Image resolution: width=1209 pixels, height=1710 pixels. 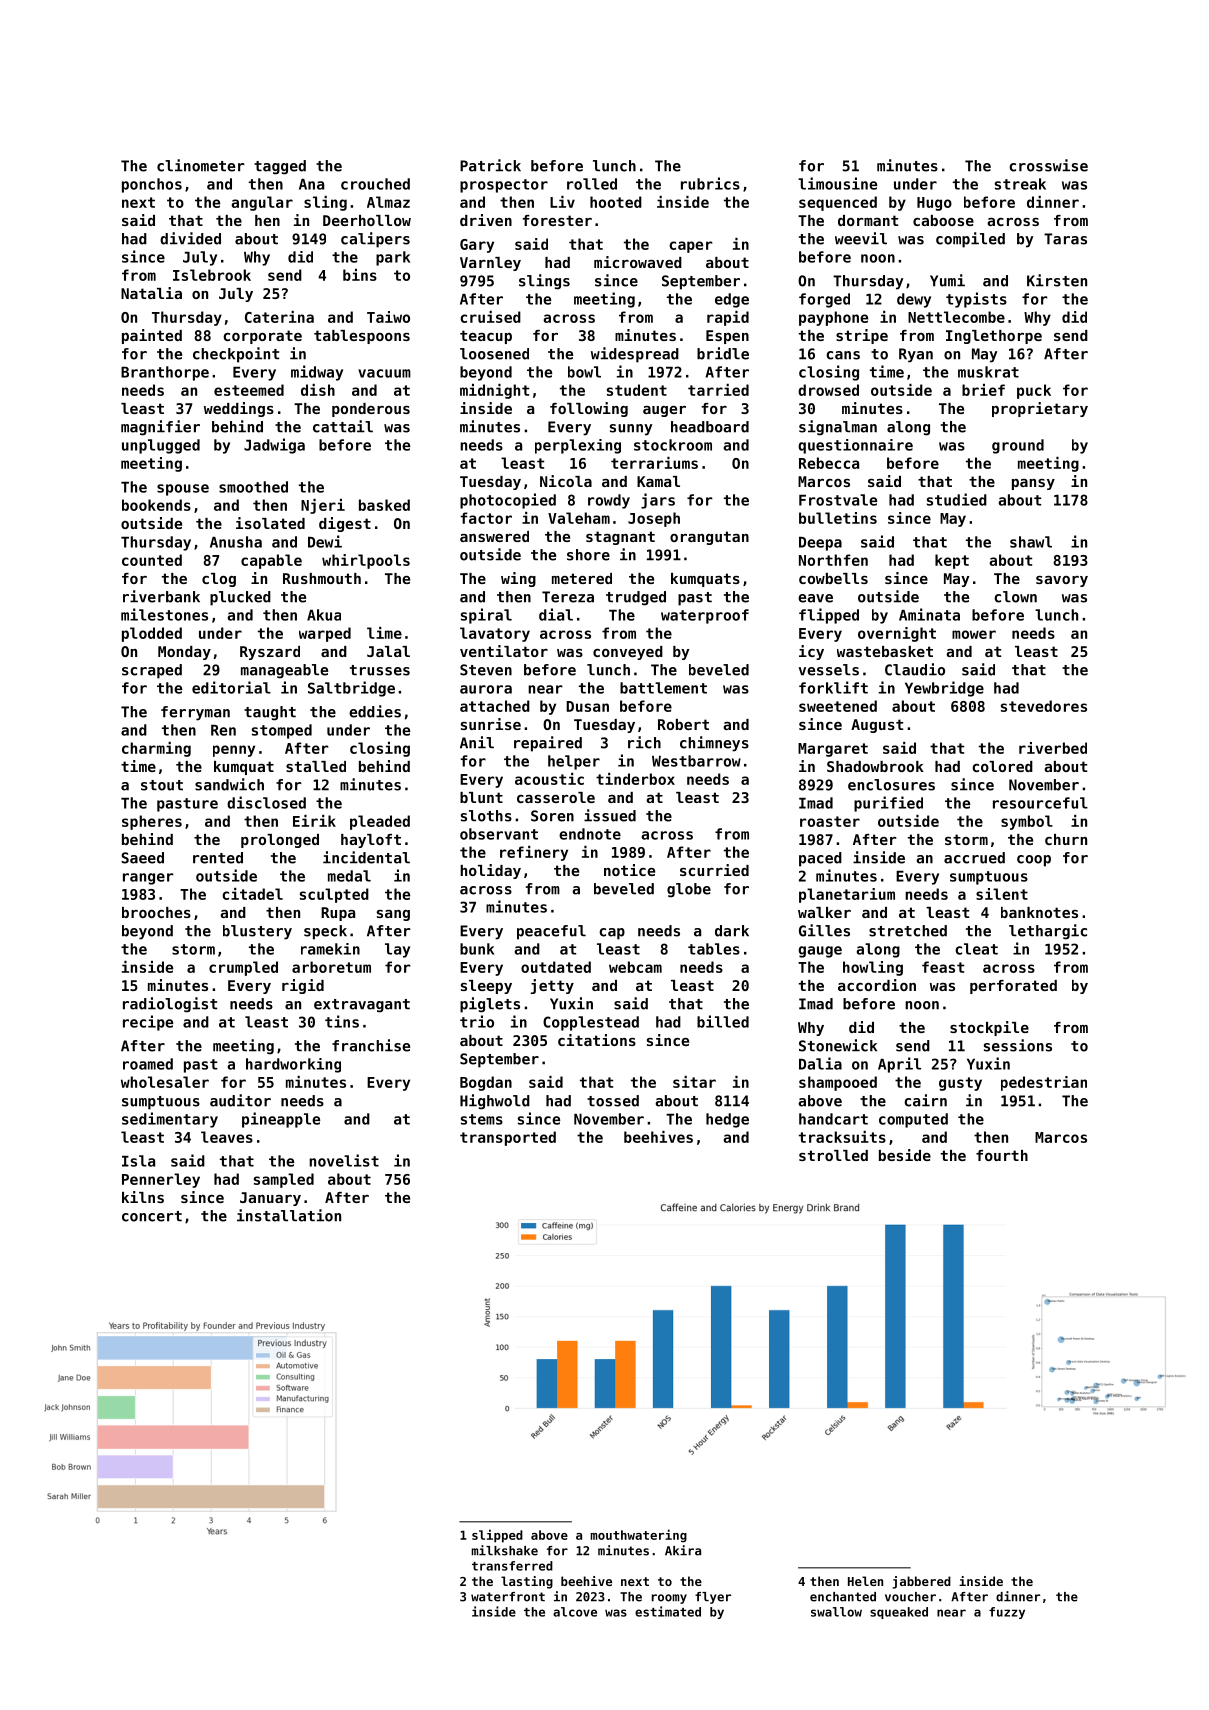 What do you see at coordinates (490, 317) in the screenshot?
I see `cruised` at bounding box center [490, 317].
